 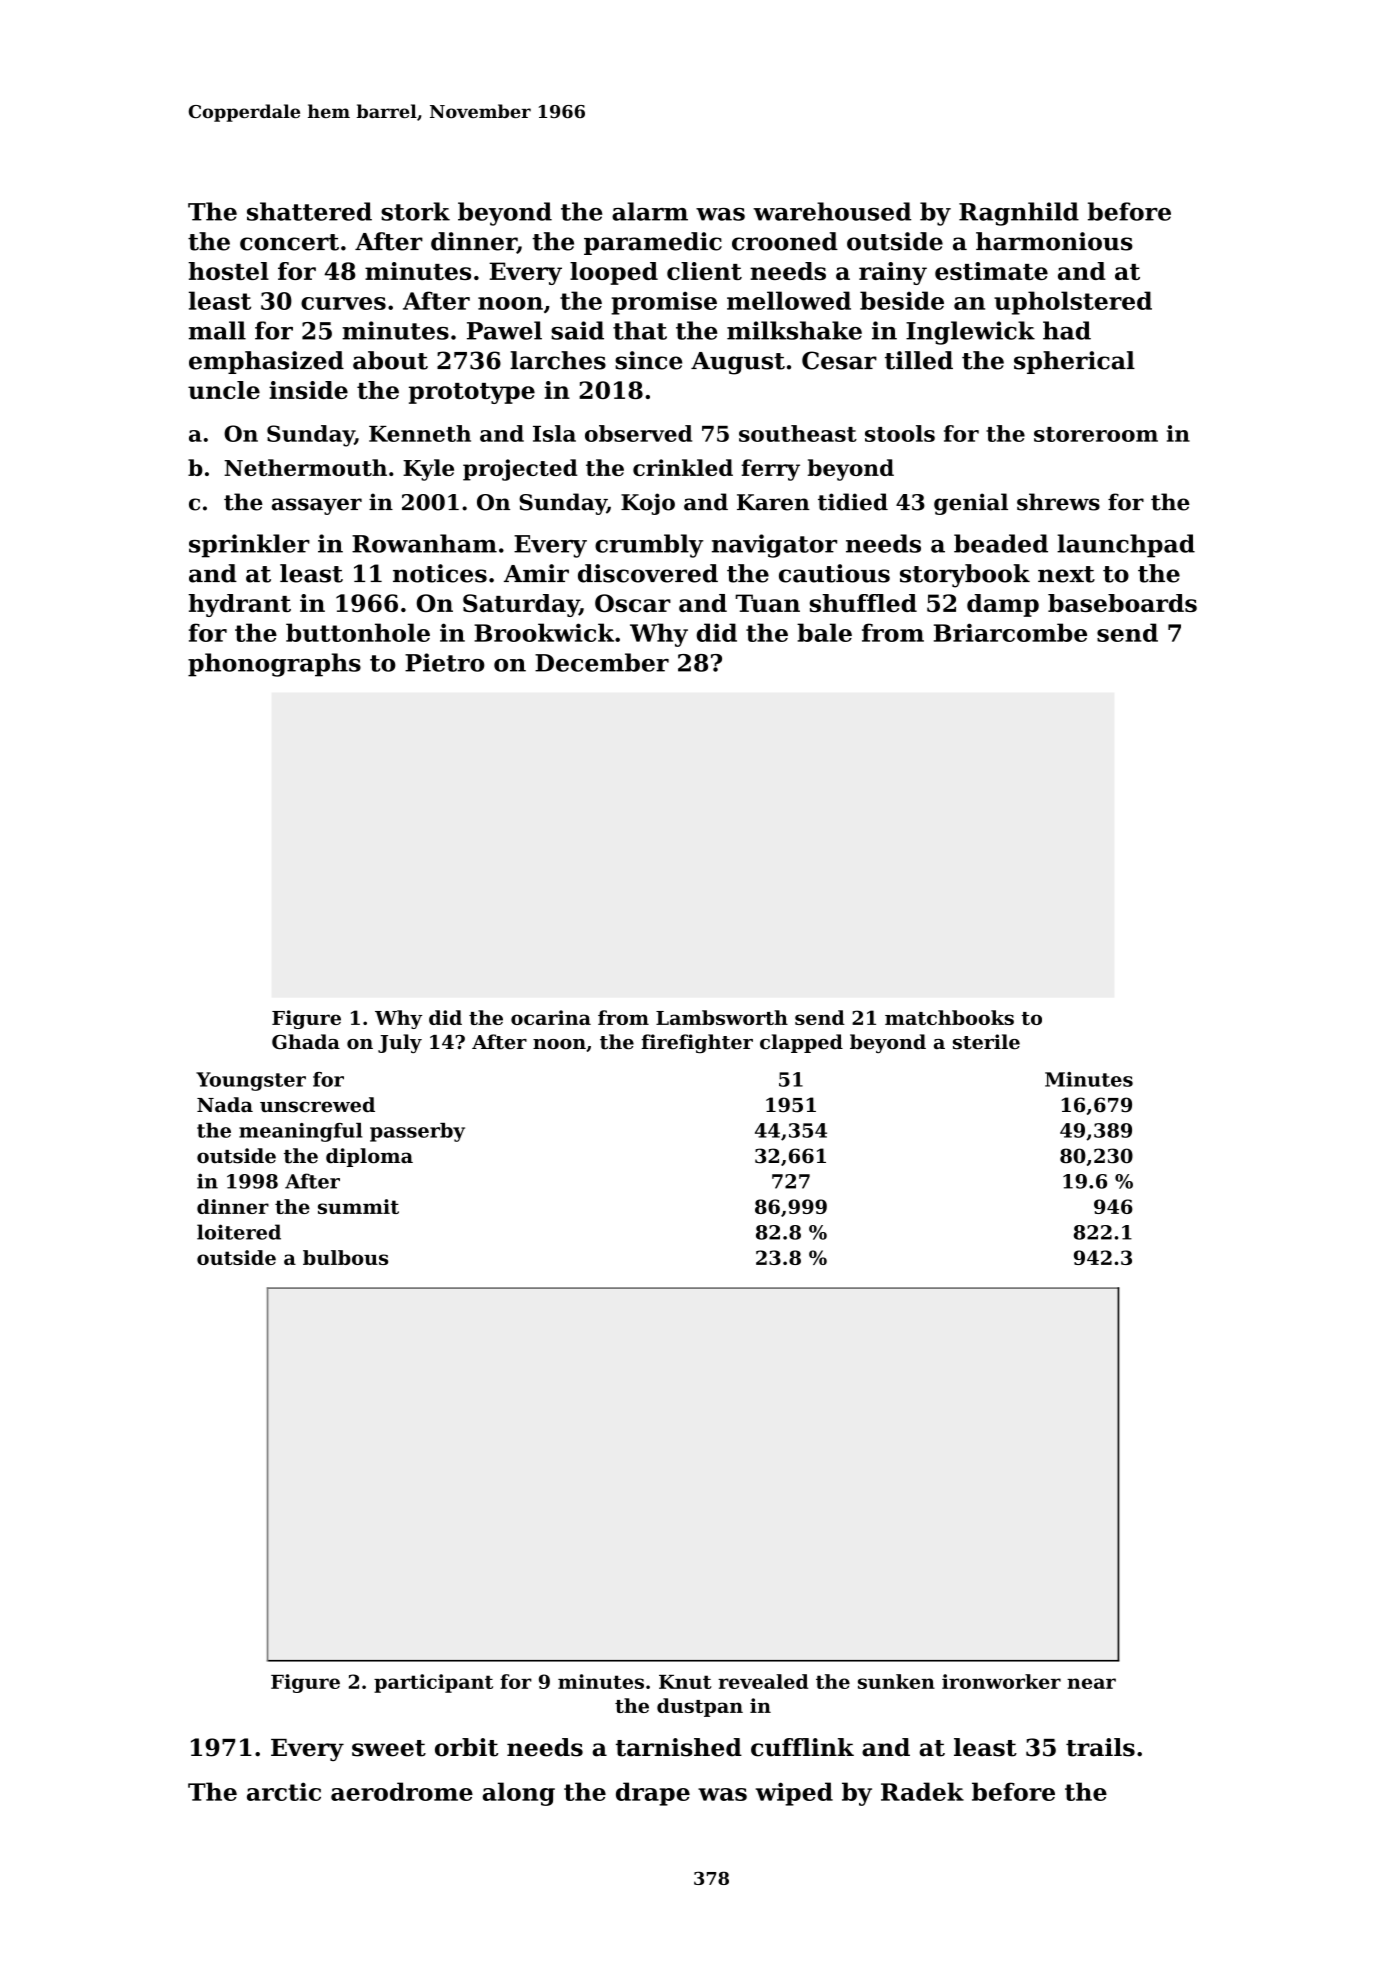 I want to click on Lambsworth, so click(x=722, y=1017).
